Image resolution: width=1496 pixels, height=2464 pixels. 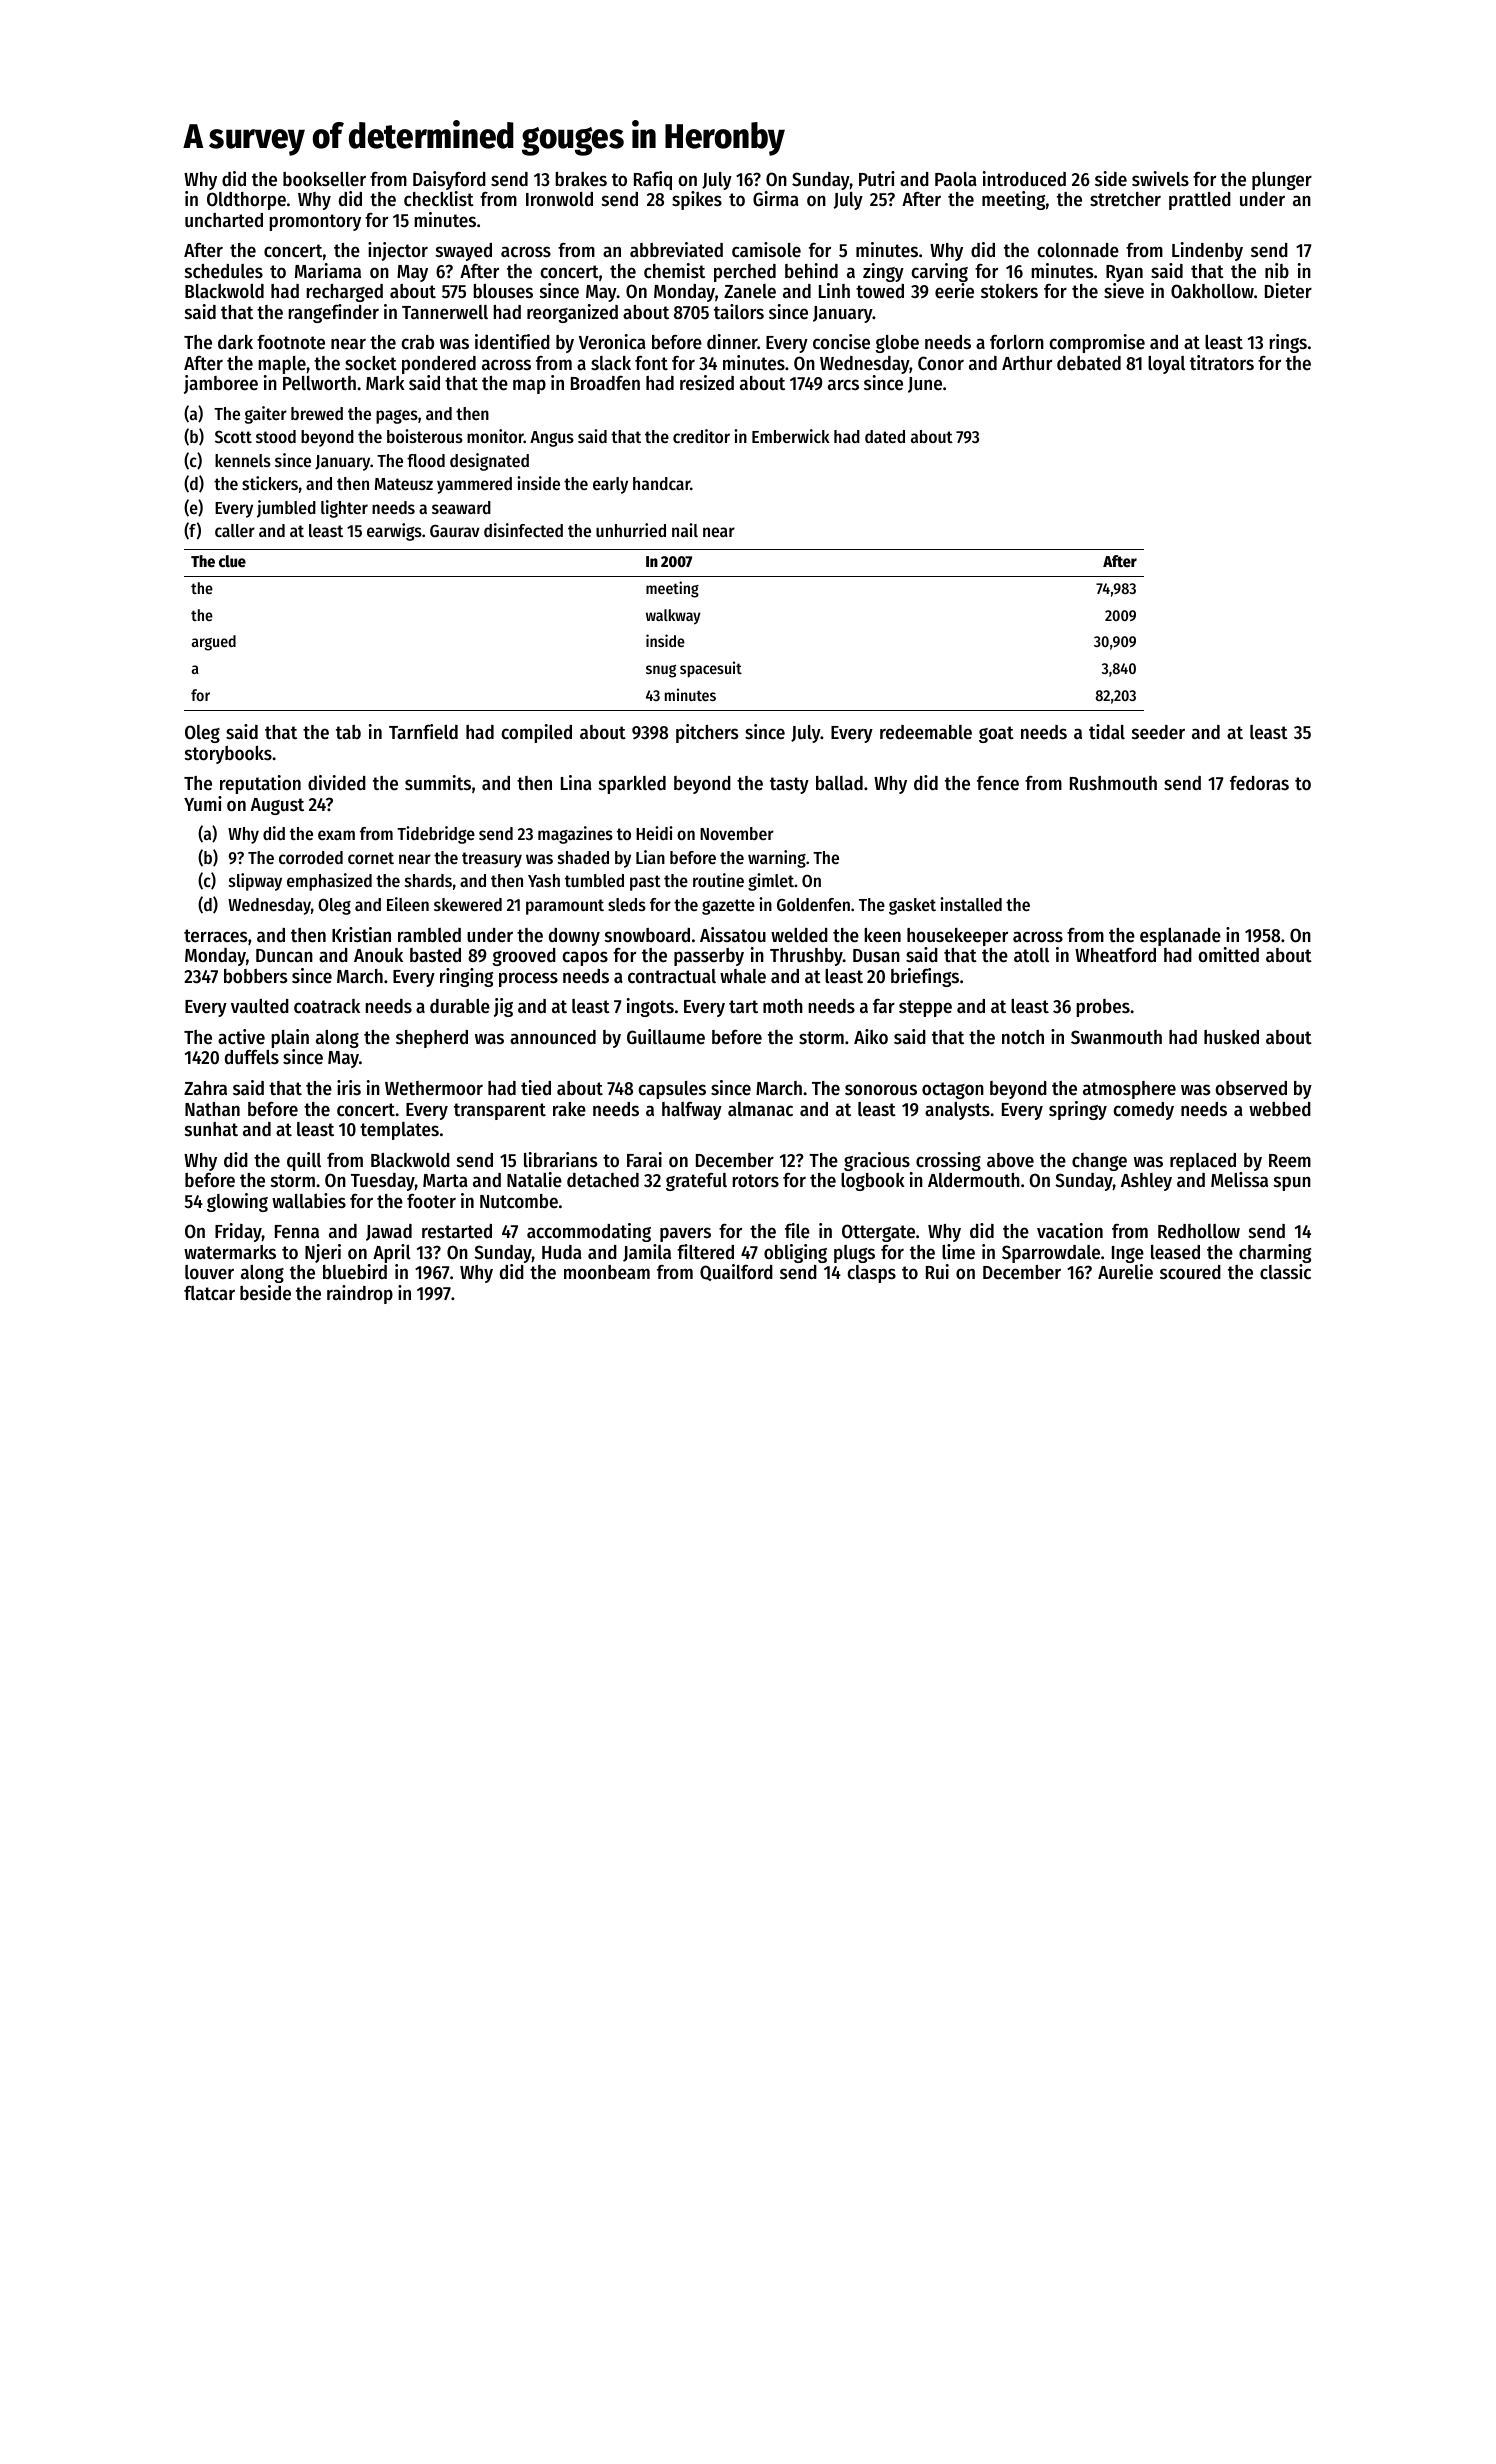 What do you see at coordinates (360, 1294) in the screenshot?
I see `raindrop` at bounding box center [360, 1294].
